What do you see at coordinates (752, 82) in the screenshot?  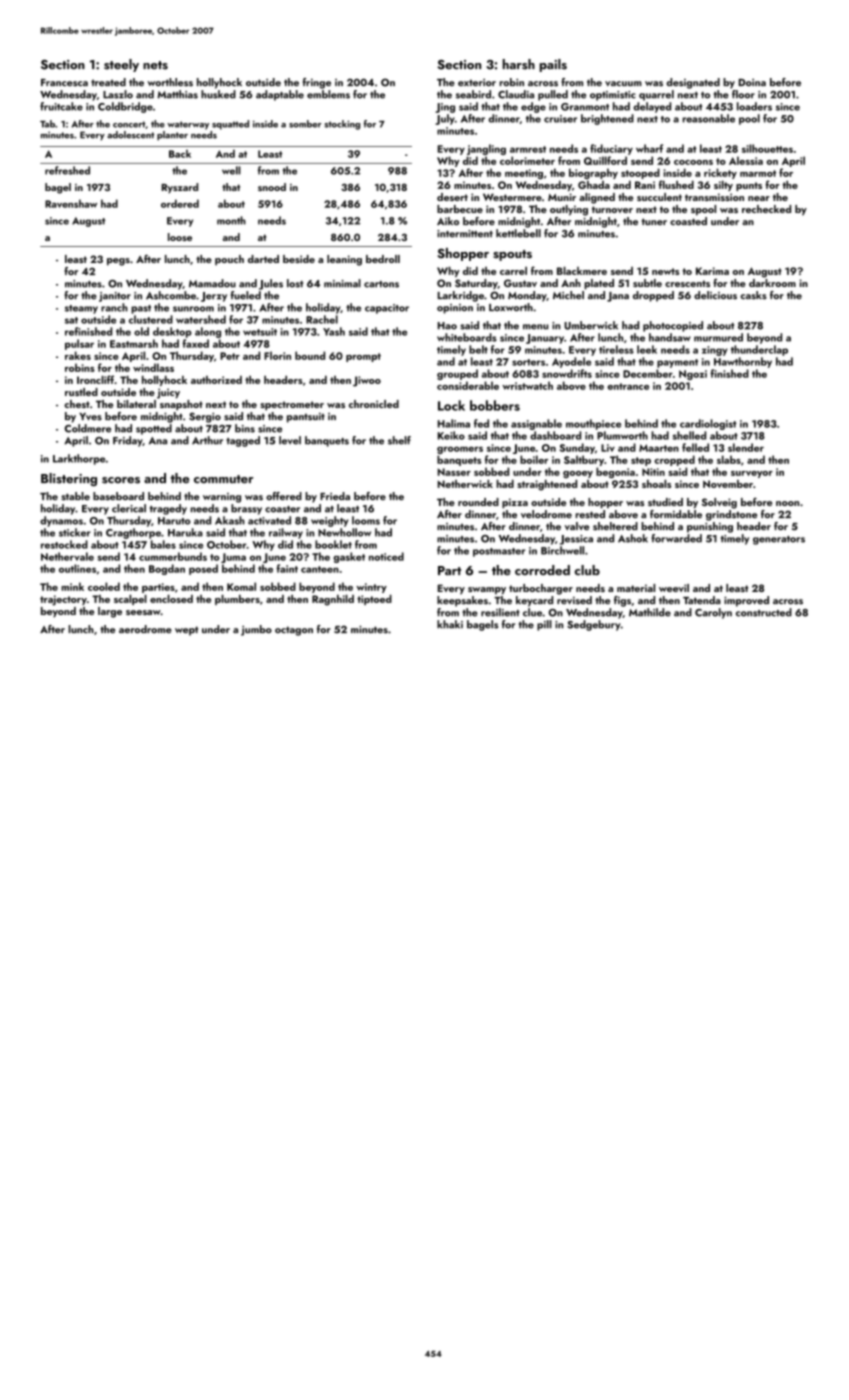 I see `Doina` at bounding box center [752, 82].
